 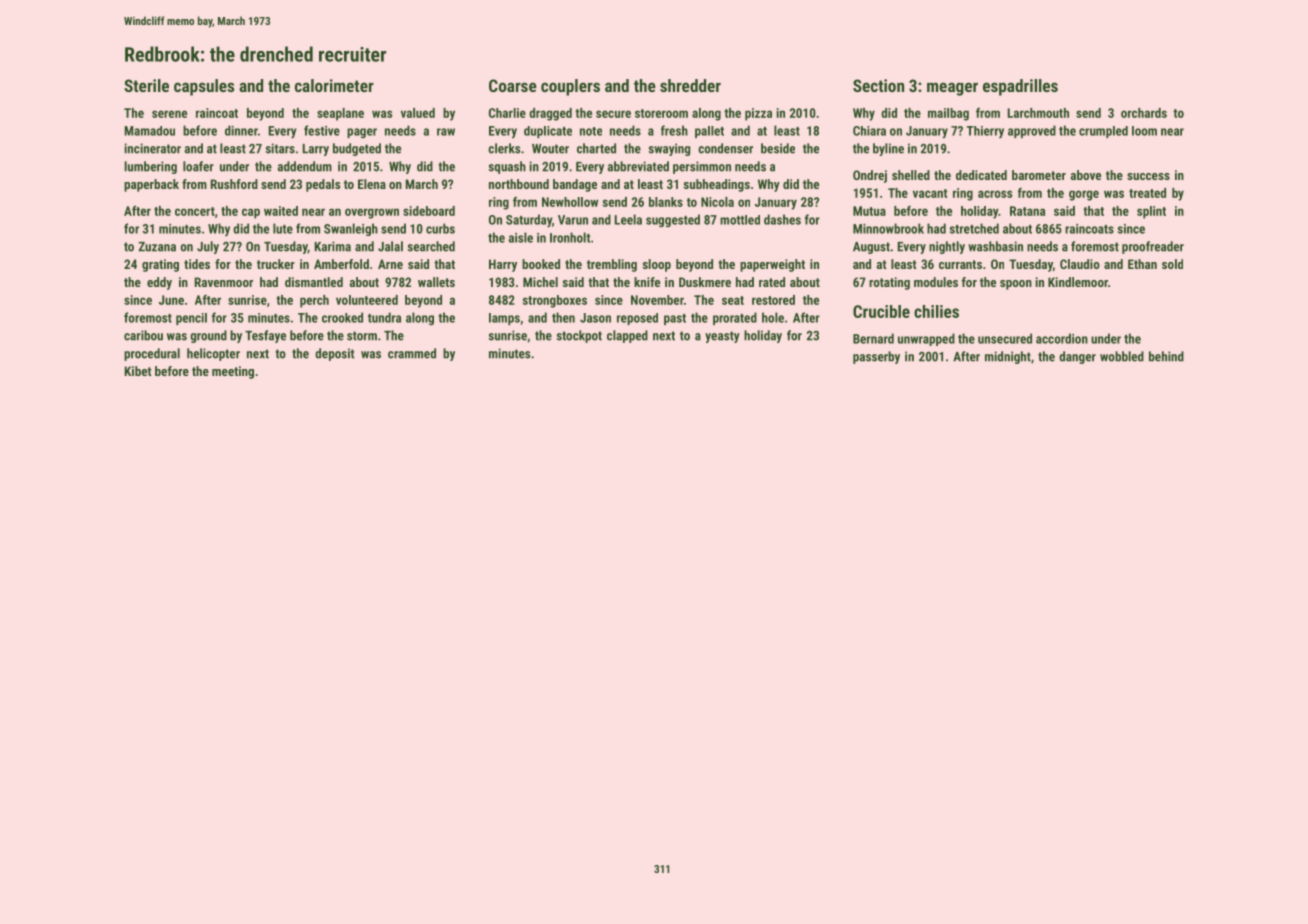 What do you see at coordinates (772, 265) in the screenshot?
I see `paperweight` at bounding box center [772, 265].
